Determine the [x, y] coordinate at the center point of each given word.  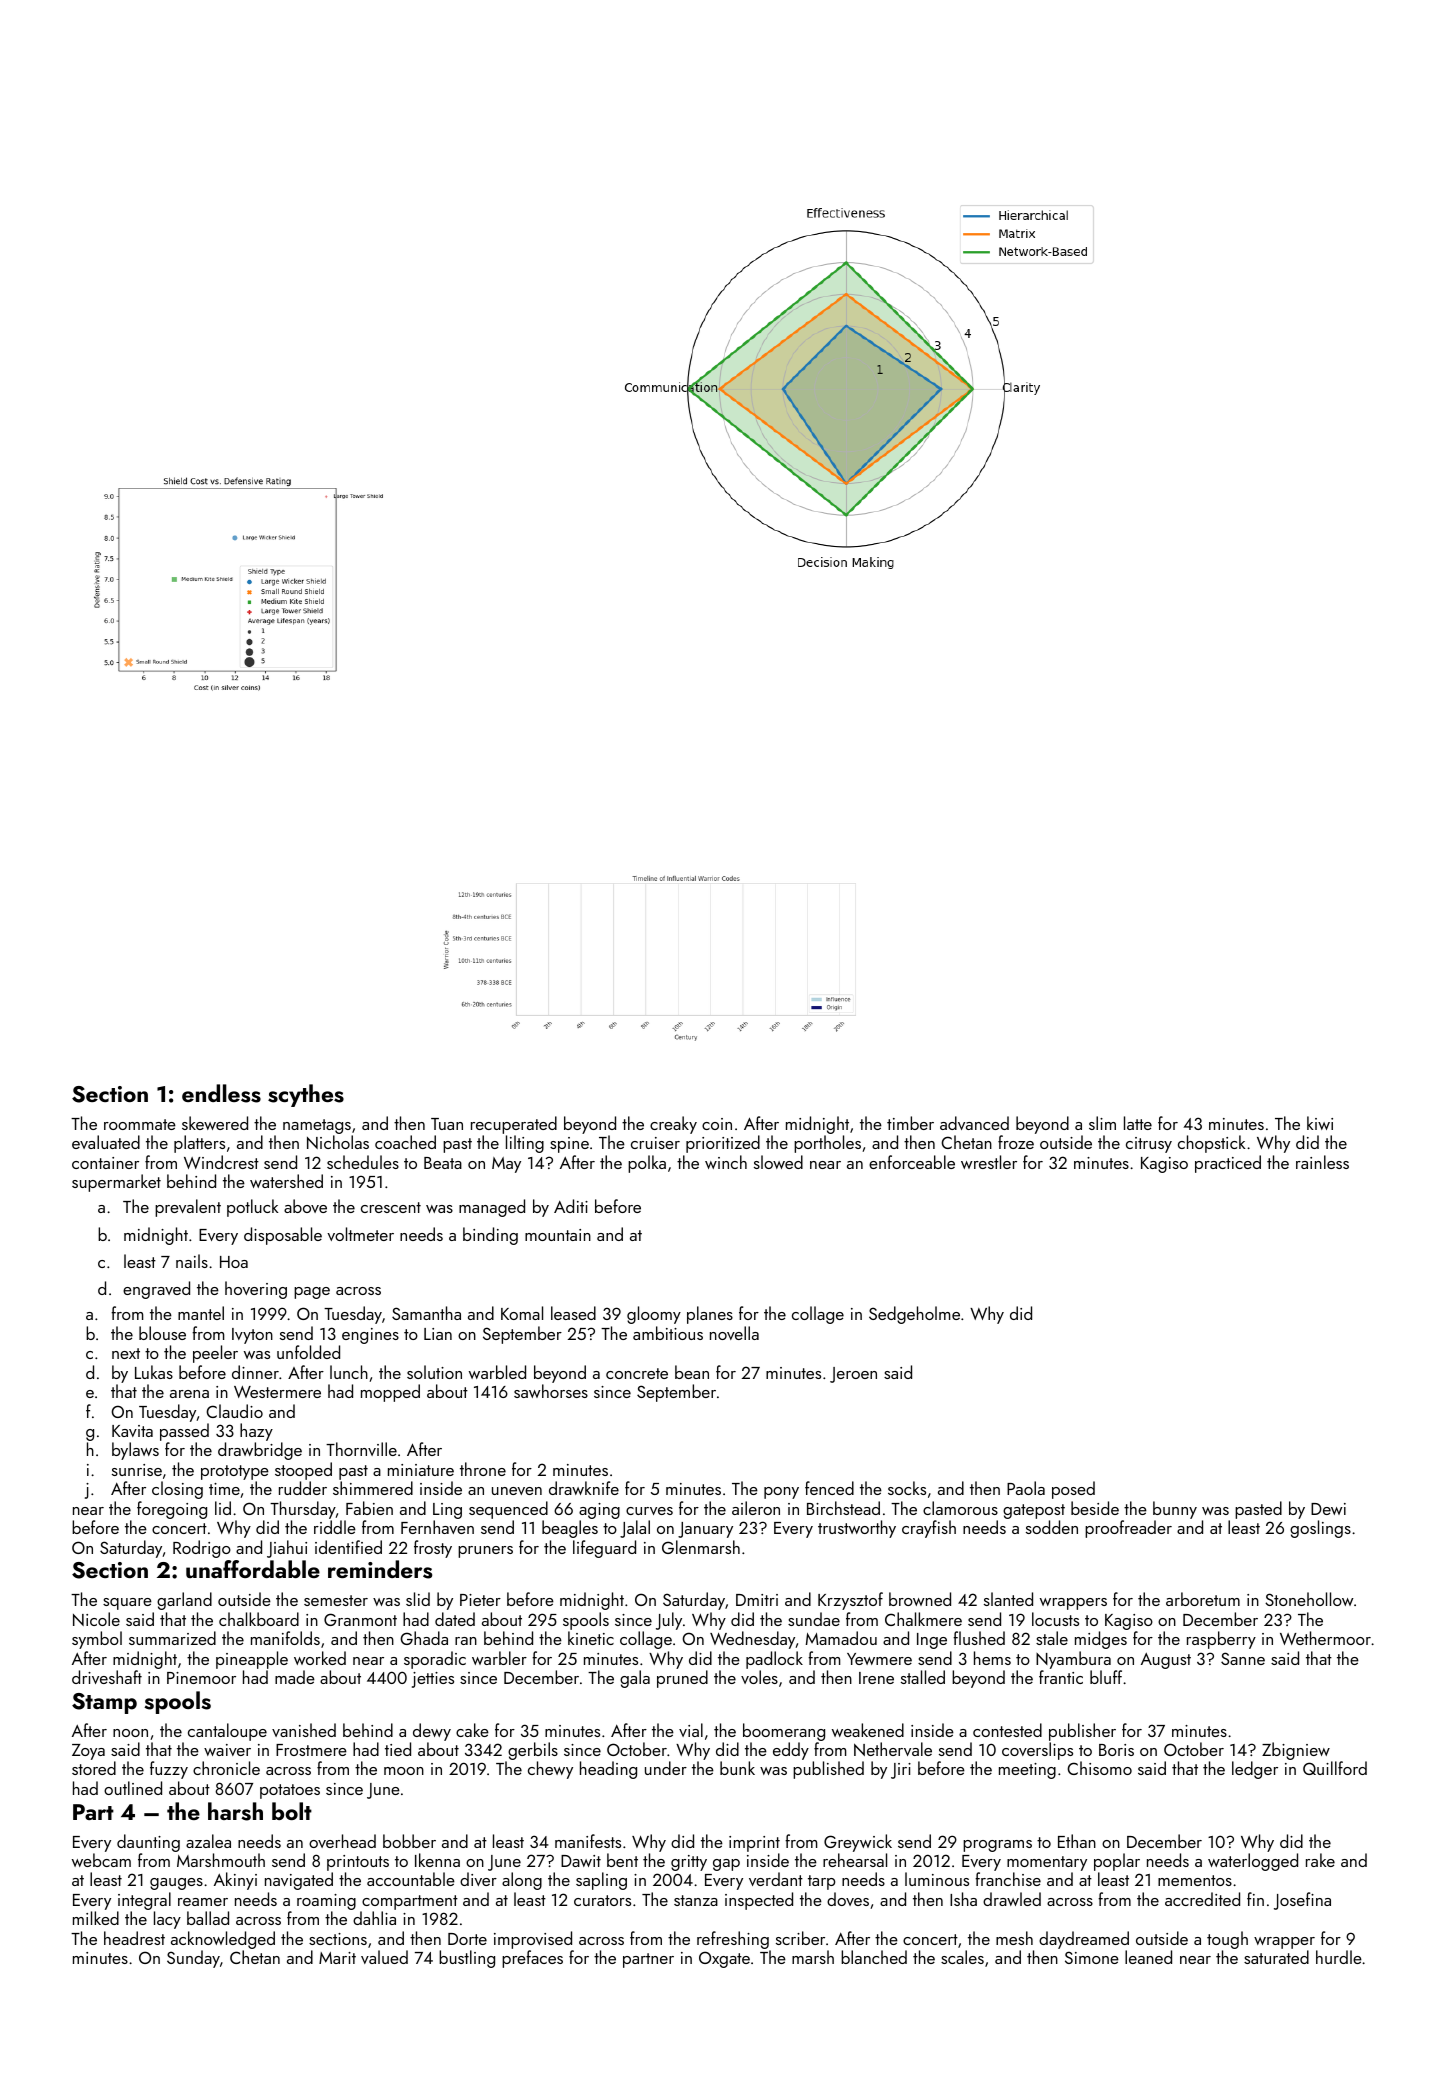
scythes [306, 1095]
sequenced [508, 1510]
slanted [1008, 1599]
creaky [673, 1125]
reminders [380, 1569]
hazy [256, 1432]
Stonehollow [1309, 1599]
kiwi [1320, 1123]
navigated [299, 1881]
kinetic [591, 1638]
